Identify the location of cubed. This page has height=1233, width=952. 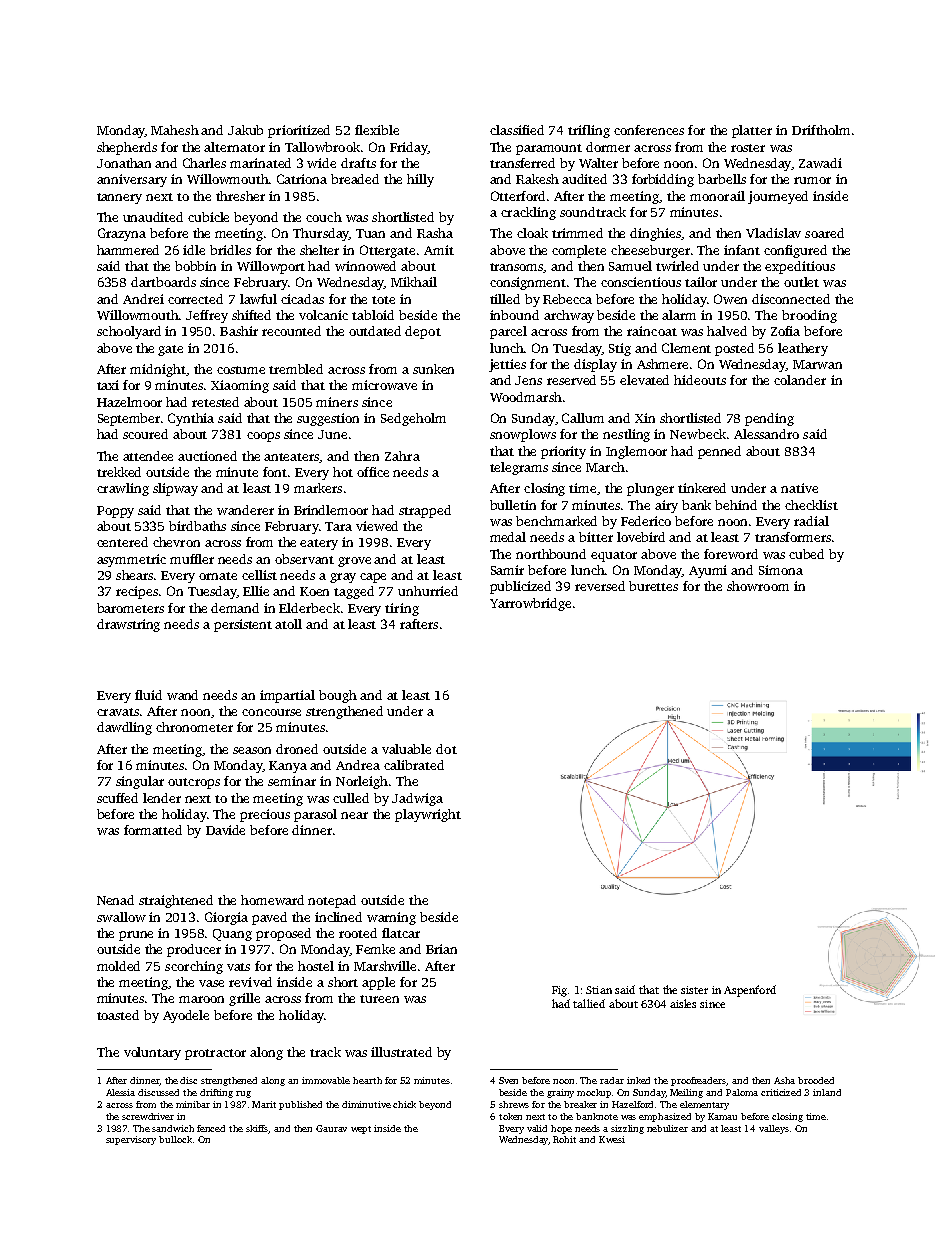
(806, 554).
